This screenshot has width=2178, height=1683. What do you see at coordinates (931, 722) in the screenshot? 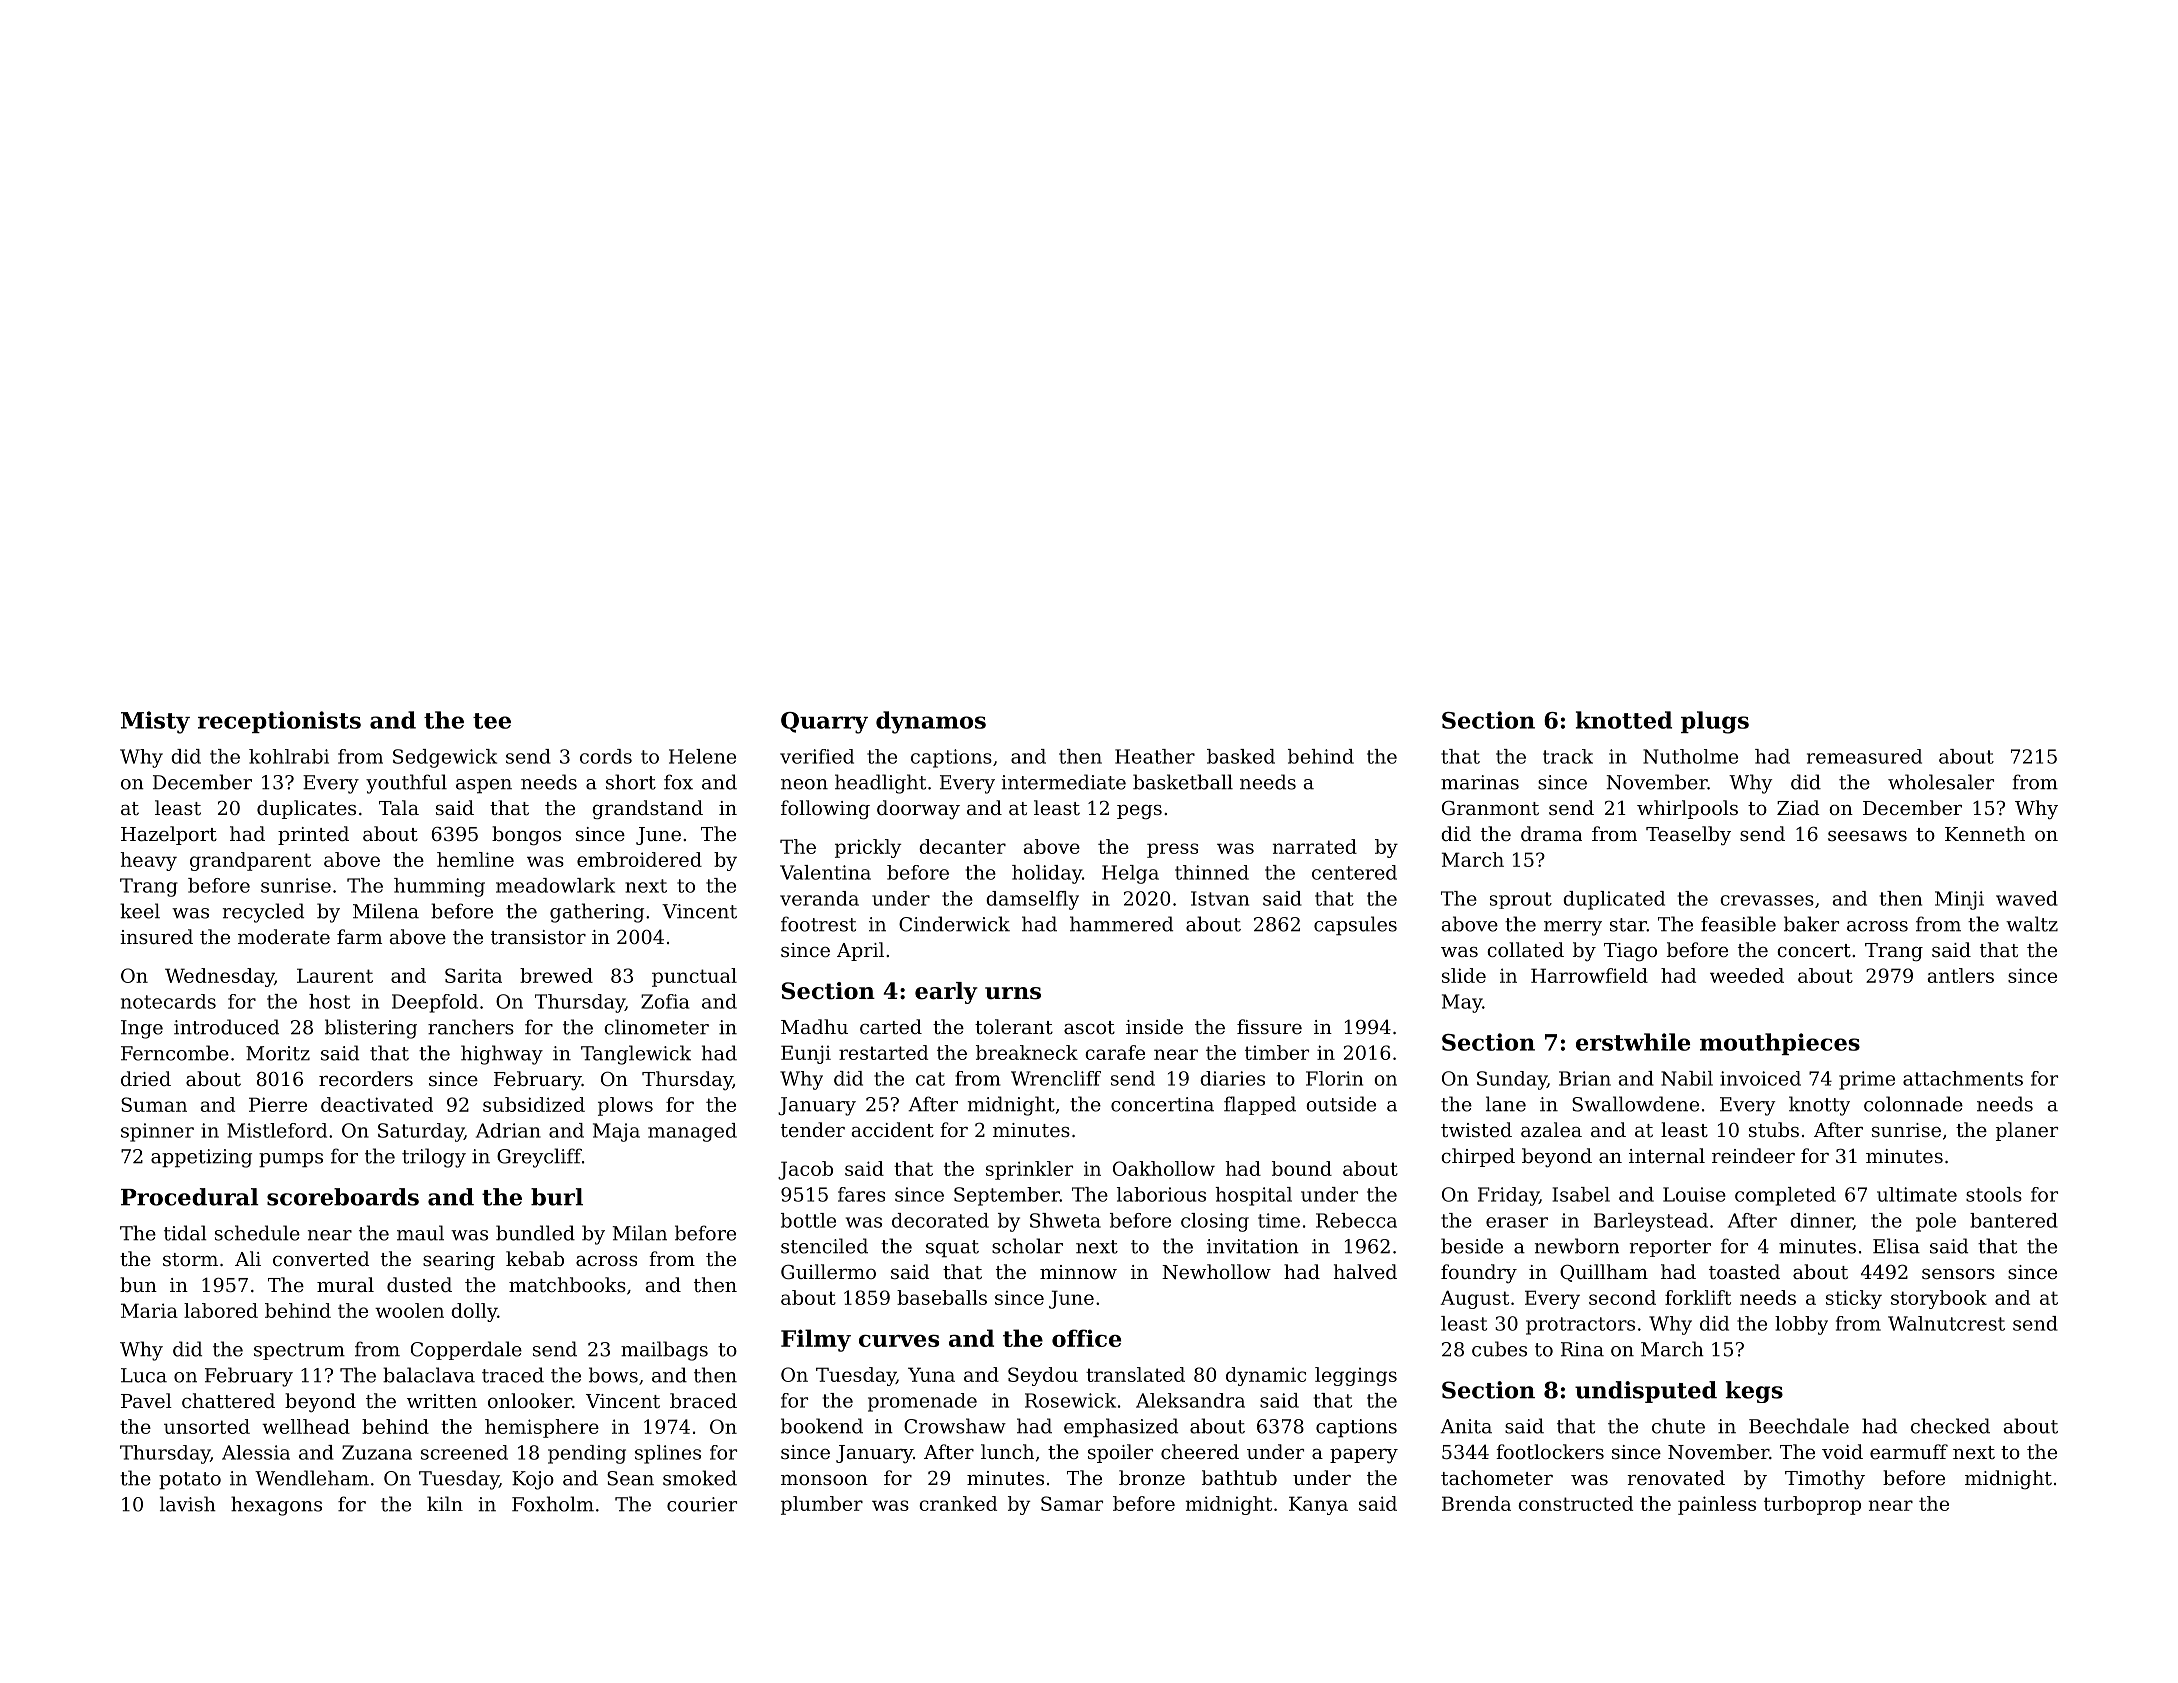
I see `dynamos` at bounding box center [931, 722].
